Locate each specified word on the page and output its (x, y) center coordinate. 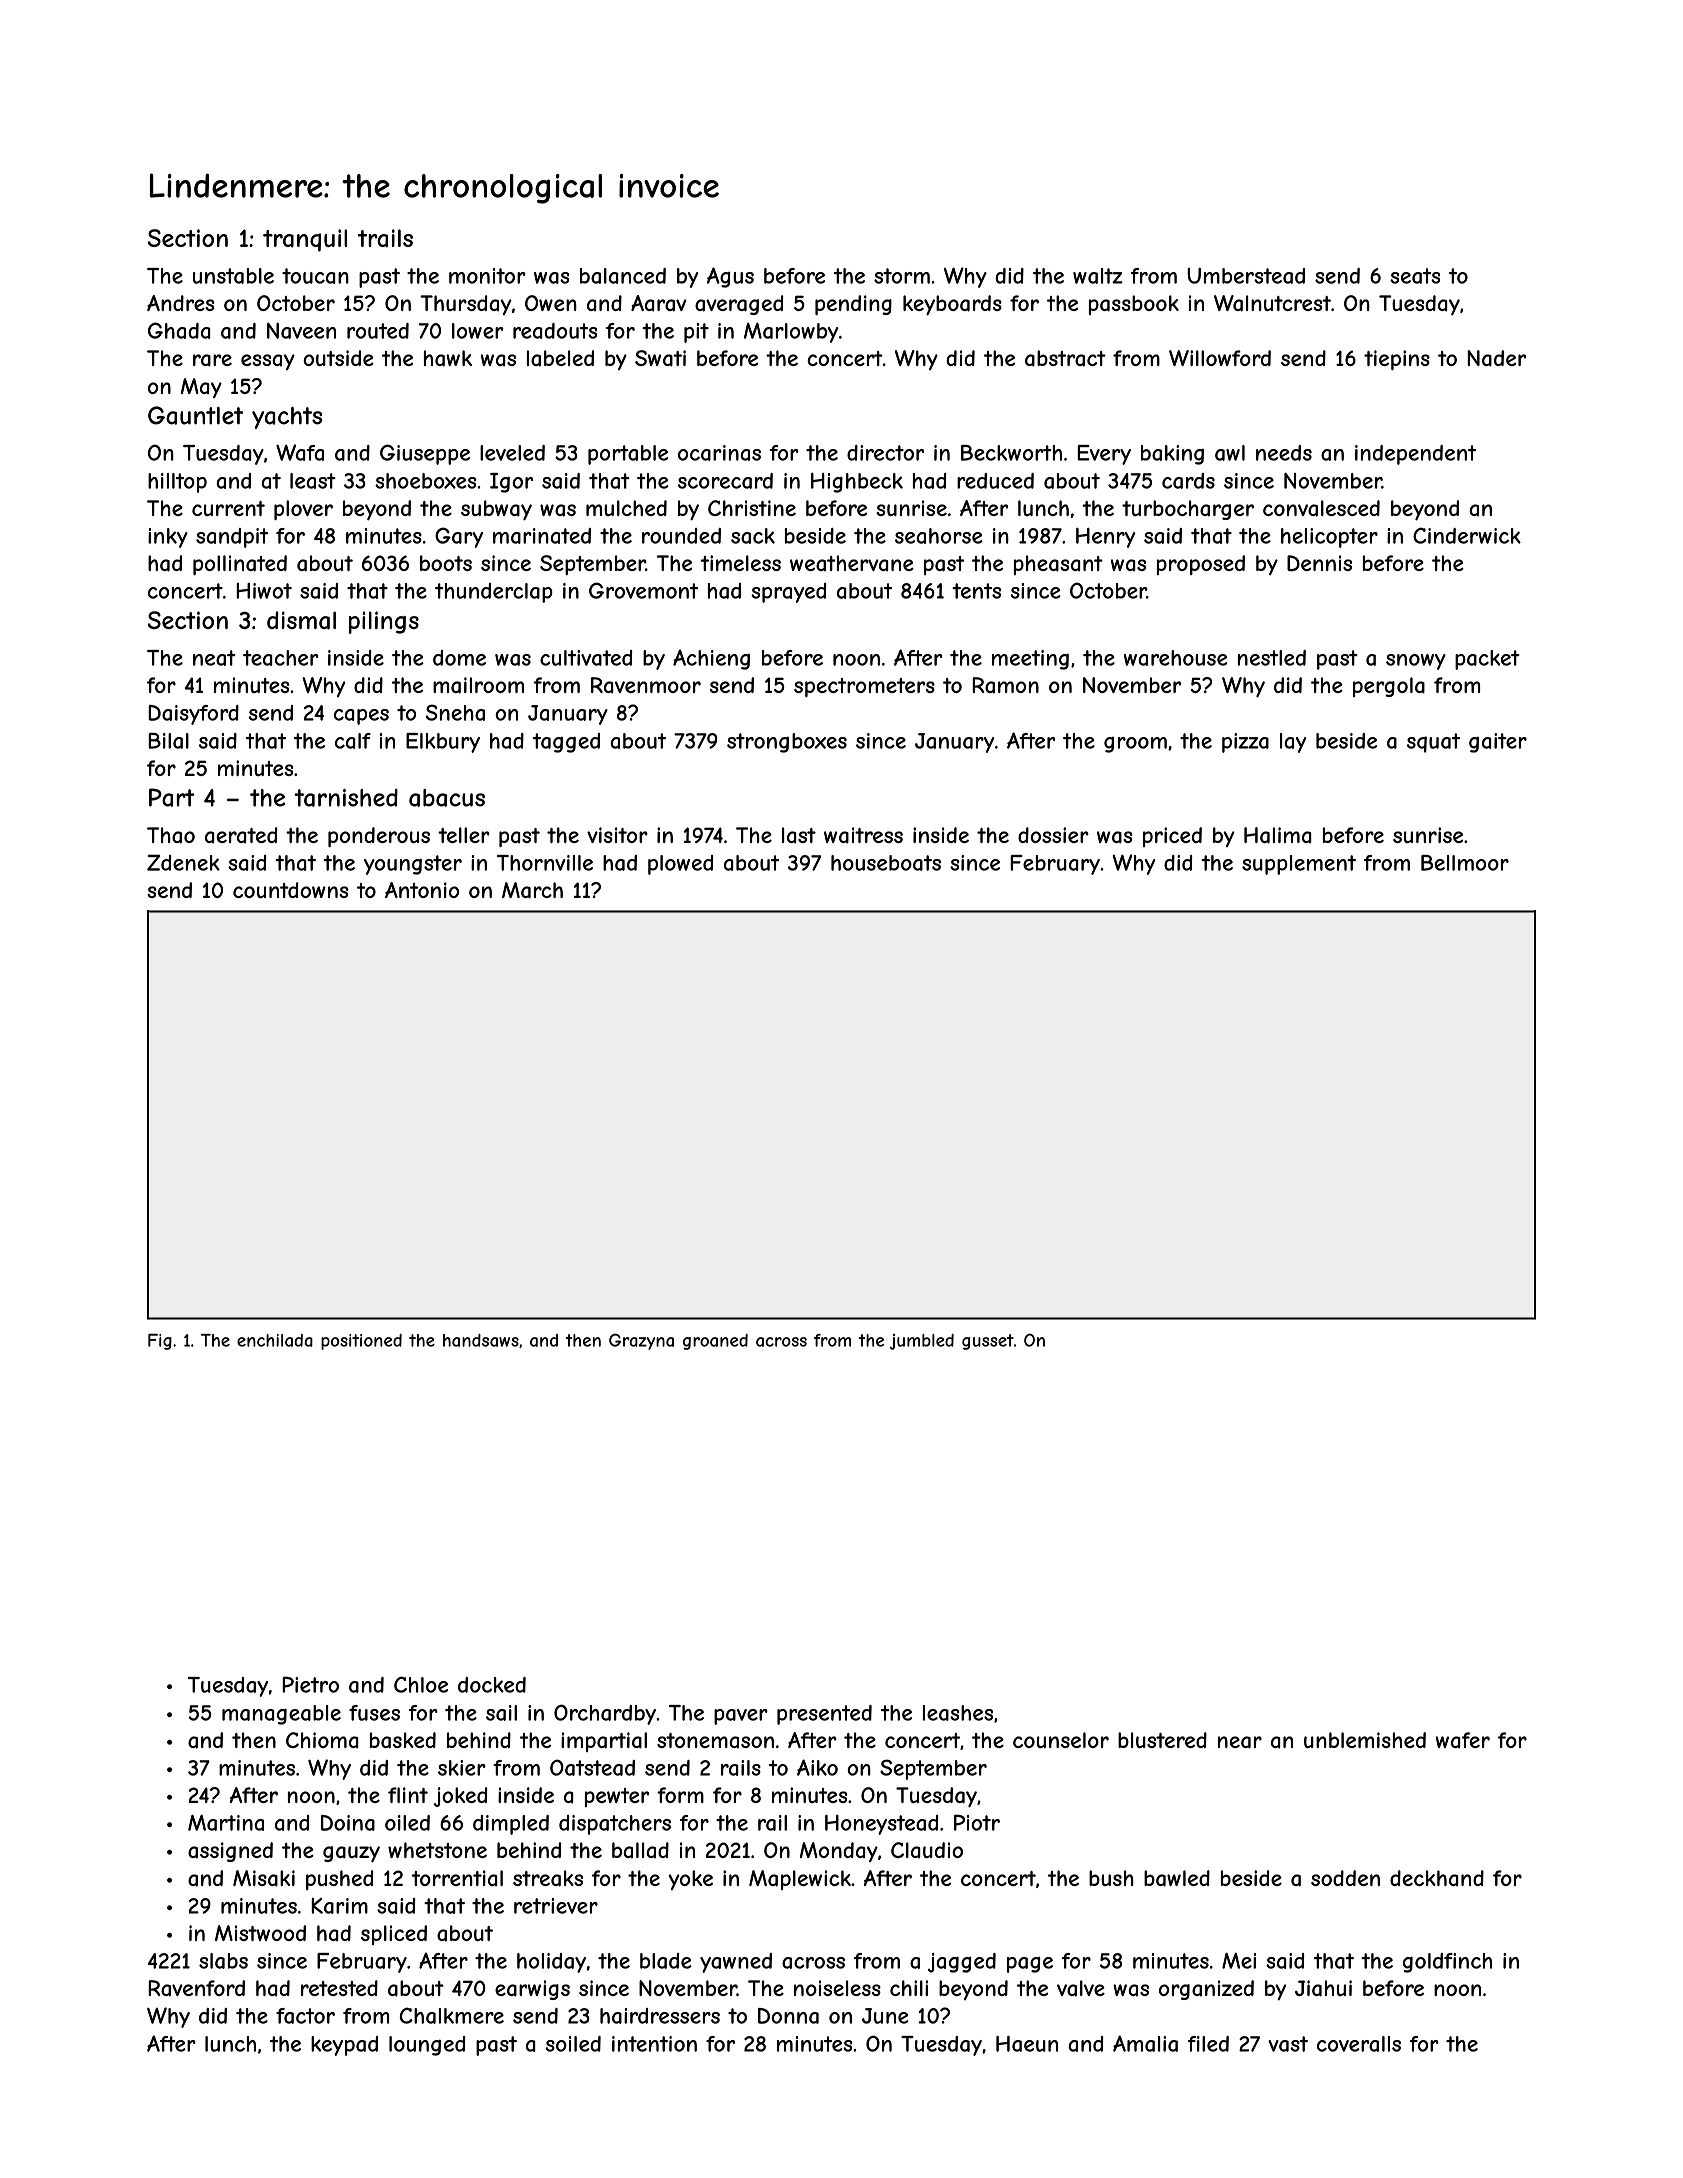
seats (1415, 276)
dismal (301, 620)
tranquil (305, 240)
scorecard (725, 481)
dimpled (511, 1825)
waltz (1098, 276)
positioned (361, 1342)
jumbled (922, 1342)
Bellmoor (1465, 863)
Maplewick (800, 1880)
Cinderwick (1467, 535)
